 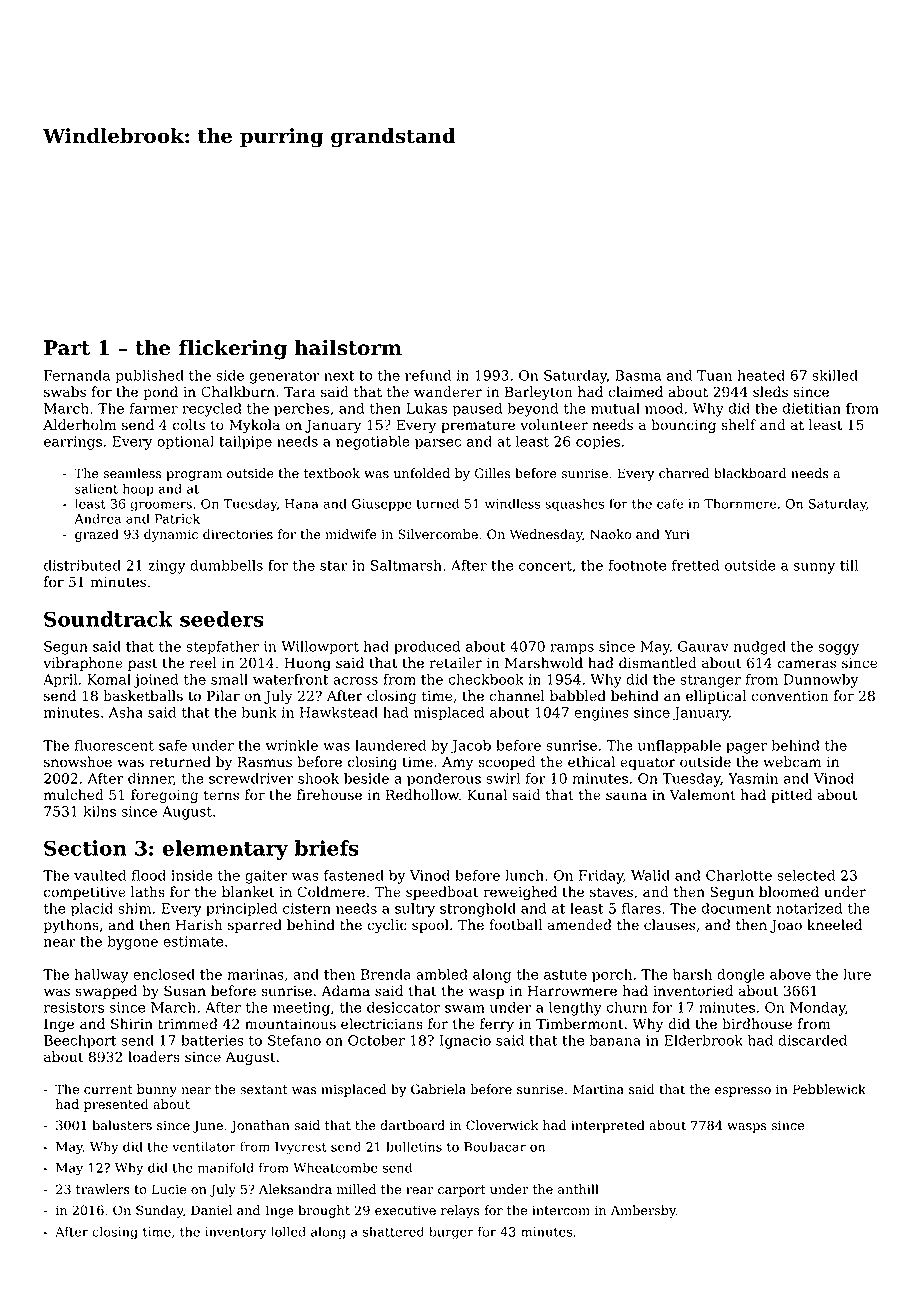 What do you see at coordinates (703, 1040) in the image?
I see `Elderbrook` at bounding box center [703, 1040].
